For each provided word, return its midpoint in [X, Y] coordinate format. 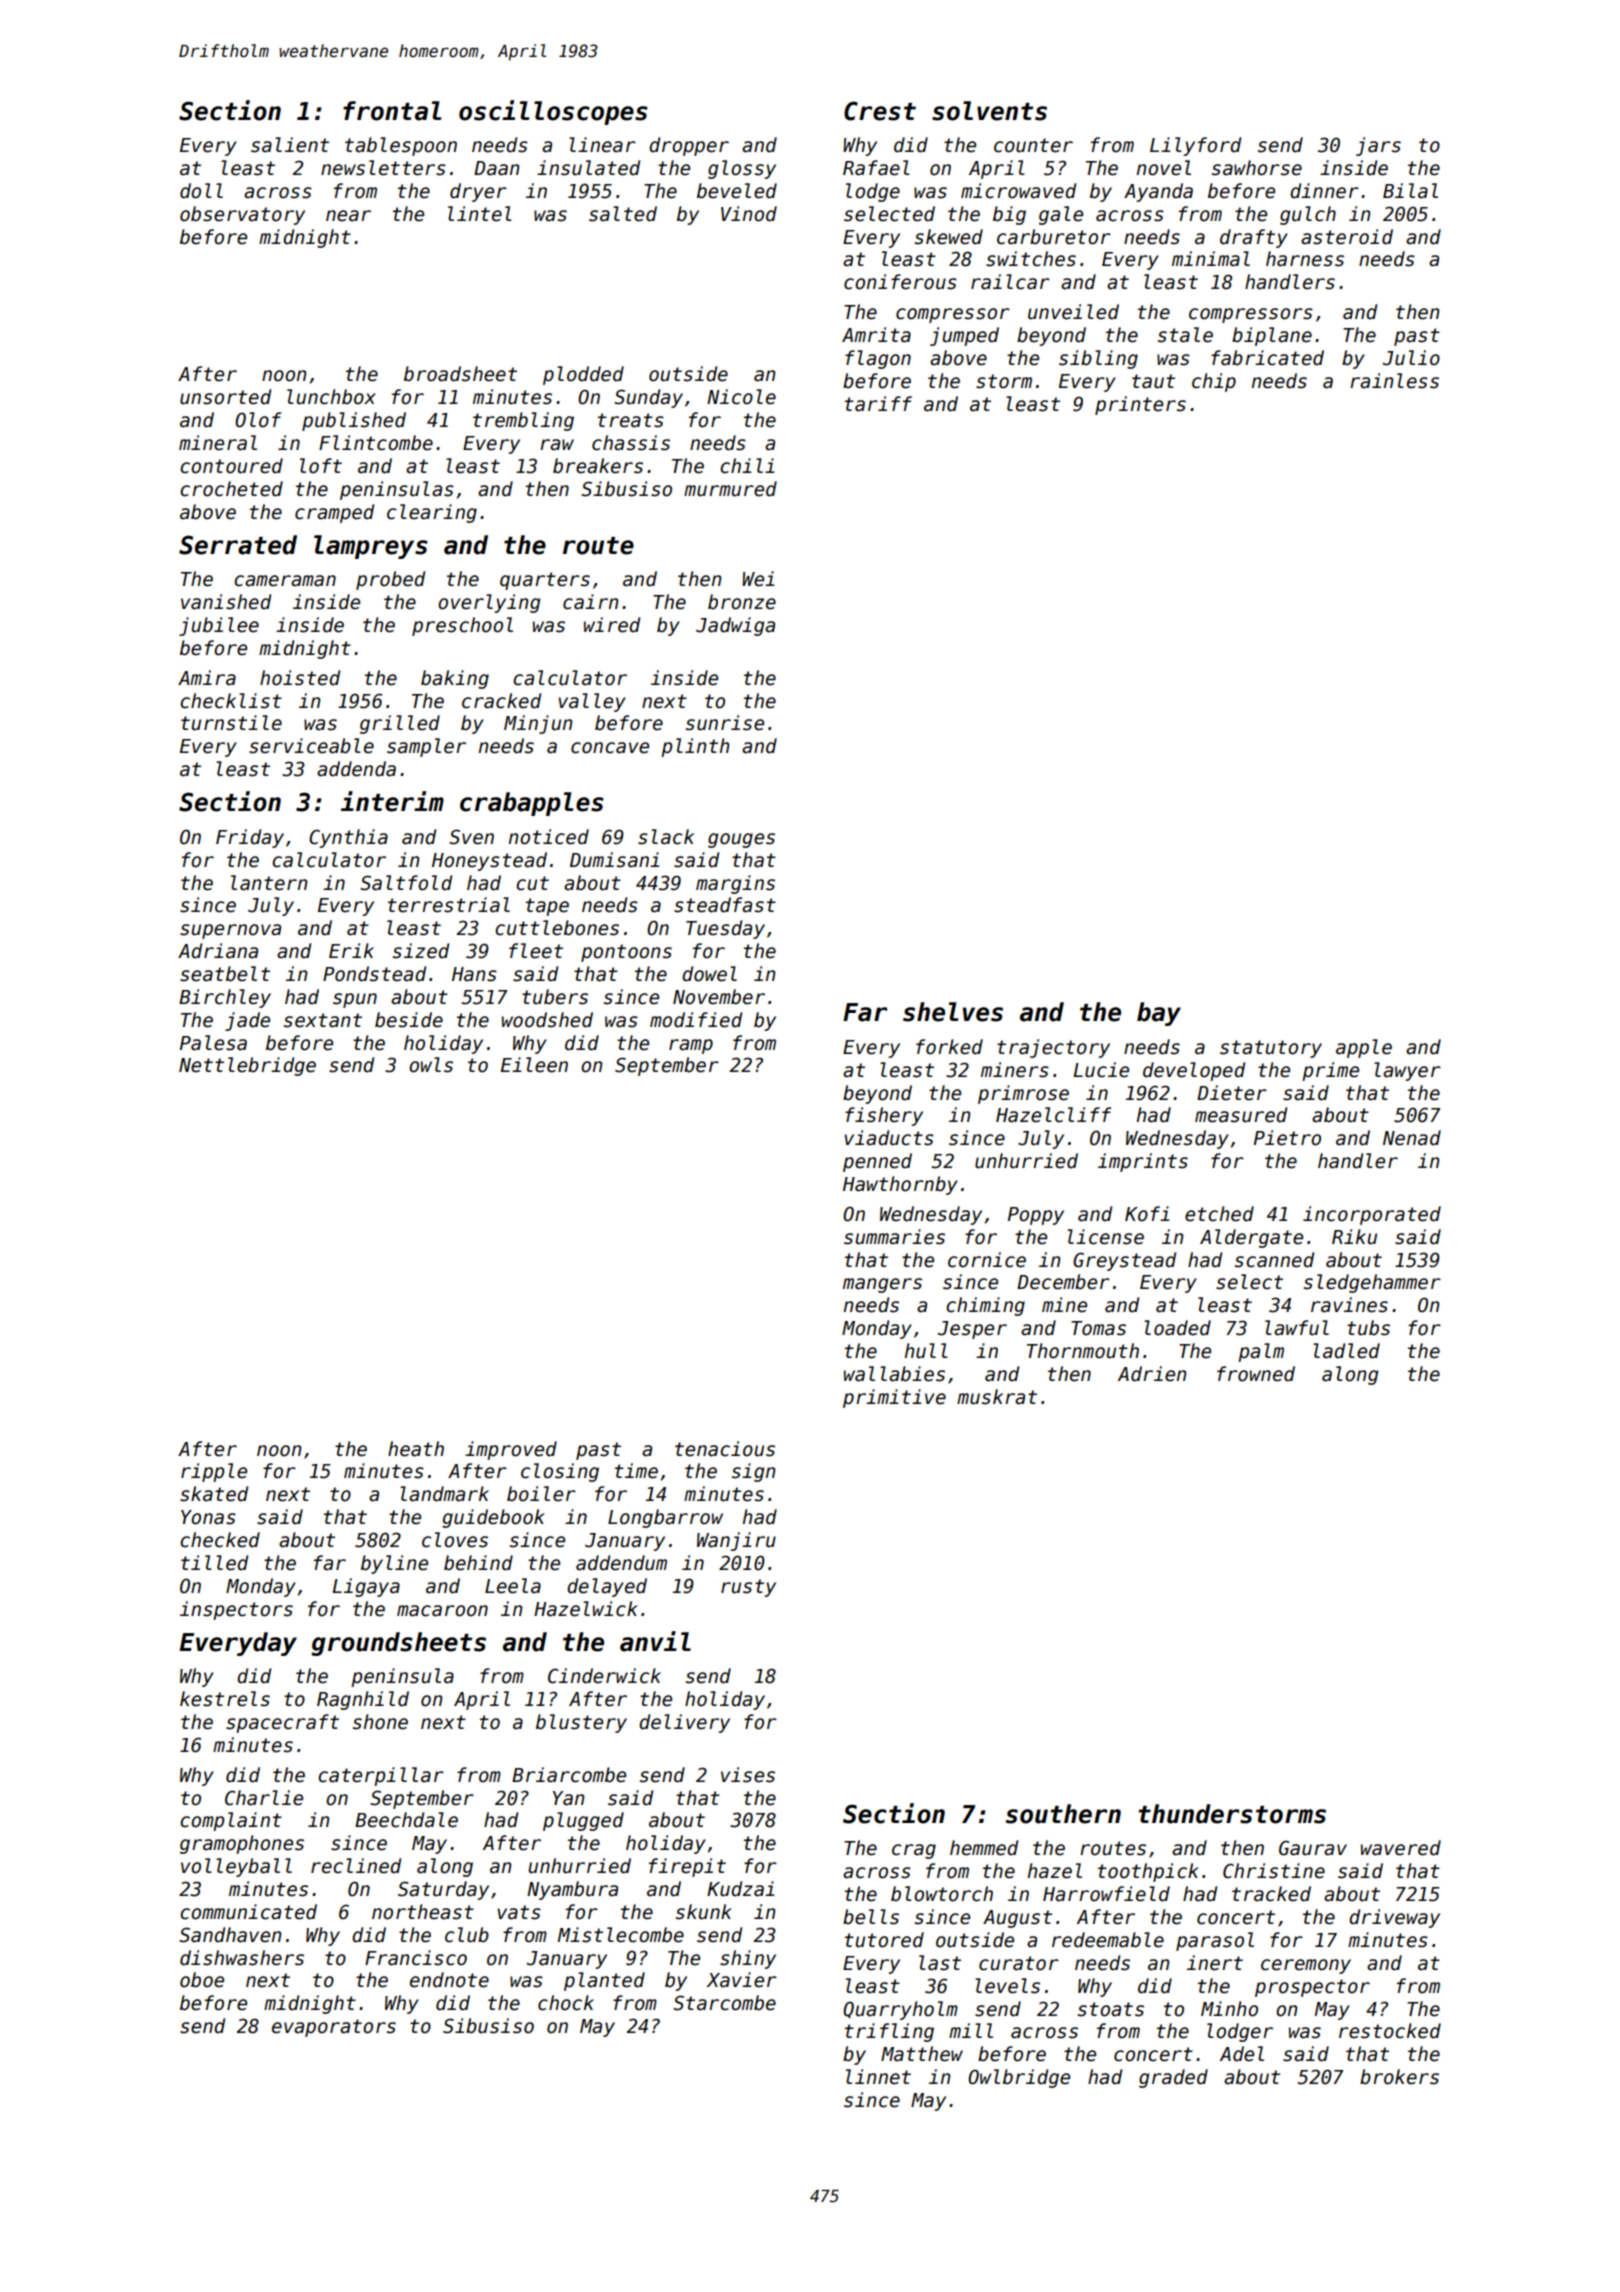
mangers [882, 1285]
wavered [1401, 1848]
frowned [1256, 1374]
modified [696, 1020]
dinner [1324, 191]
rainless [1394, 381]
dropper [689, 146]
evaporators [334, 2028]
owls [431, 1065]
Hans [474, 974]
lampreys [371, 547]
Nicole [741, 397]
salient [290, 145]
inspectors [236, 1610]
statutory [1271, 1049]
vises [748, 1775]
